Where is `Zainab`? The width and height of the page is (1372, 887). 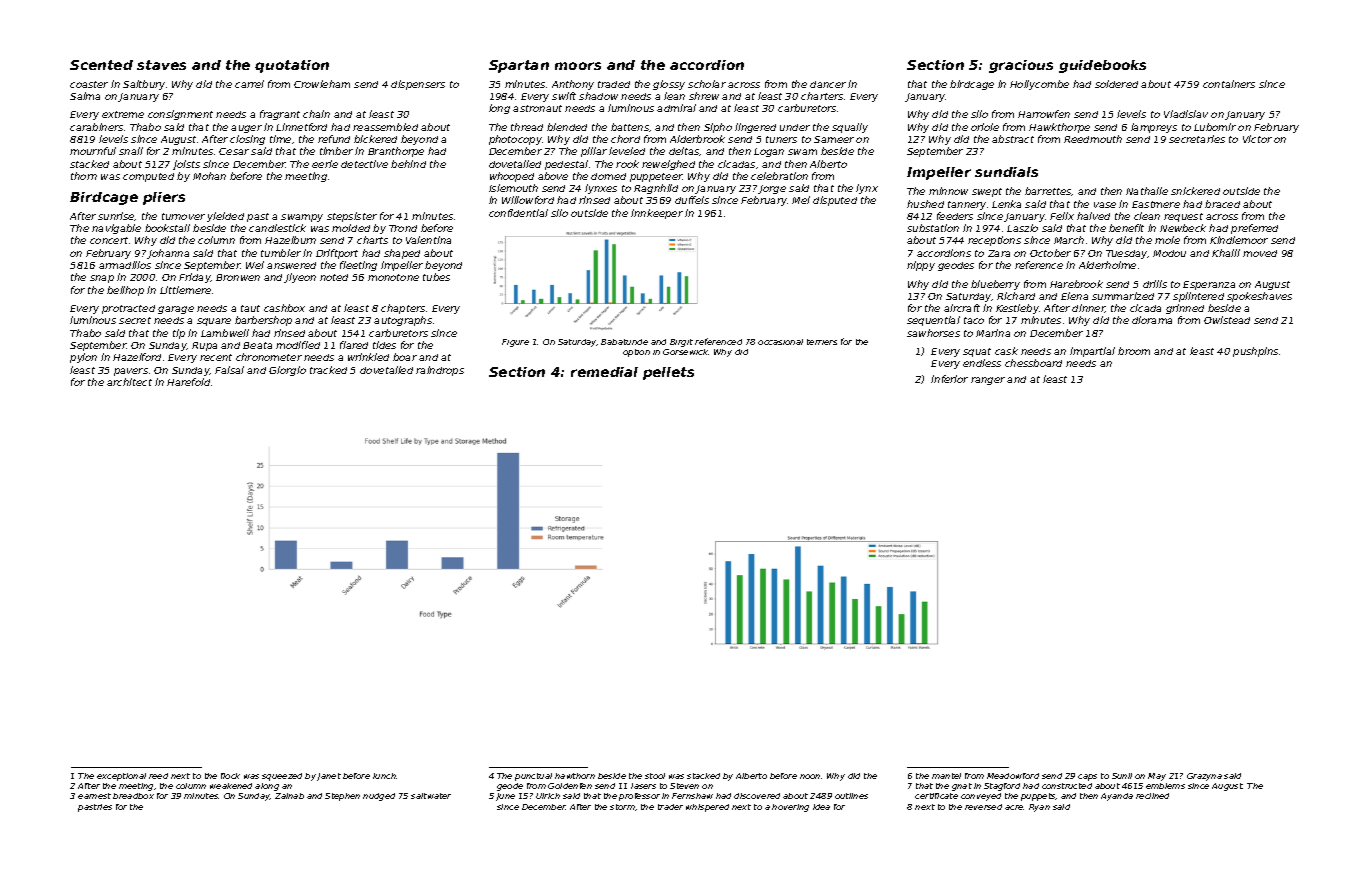 Zainab is located at coordinates (289, 796).
